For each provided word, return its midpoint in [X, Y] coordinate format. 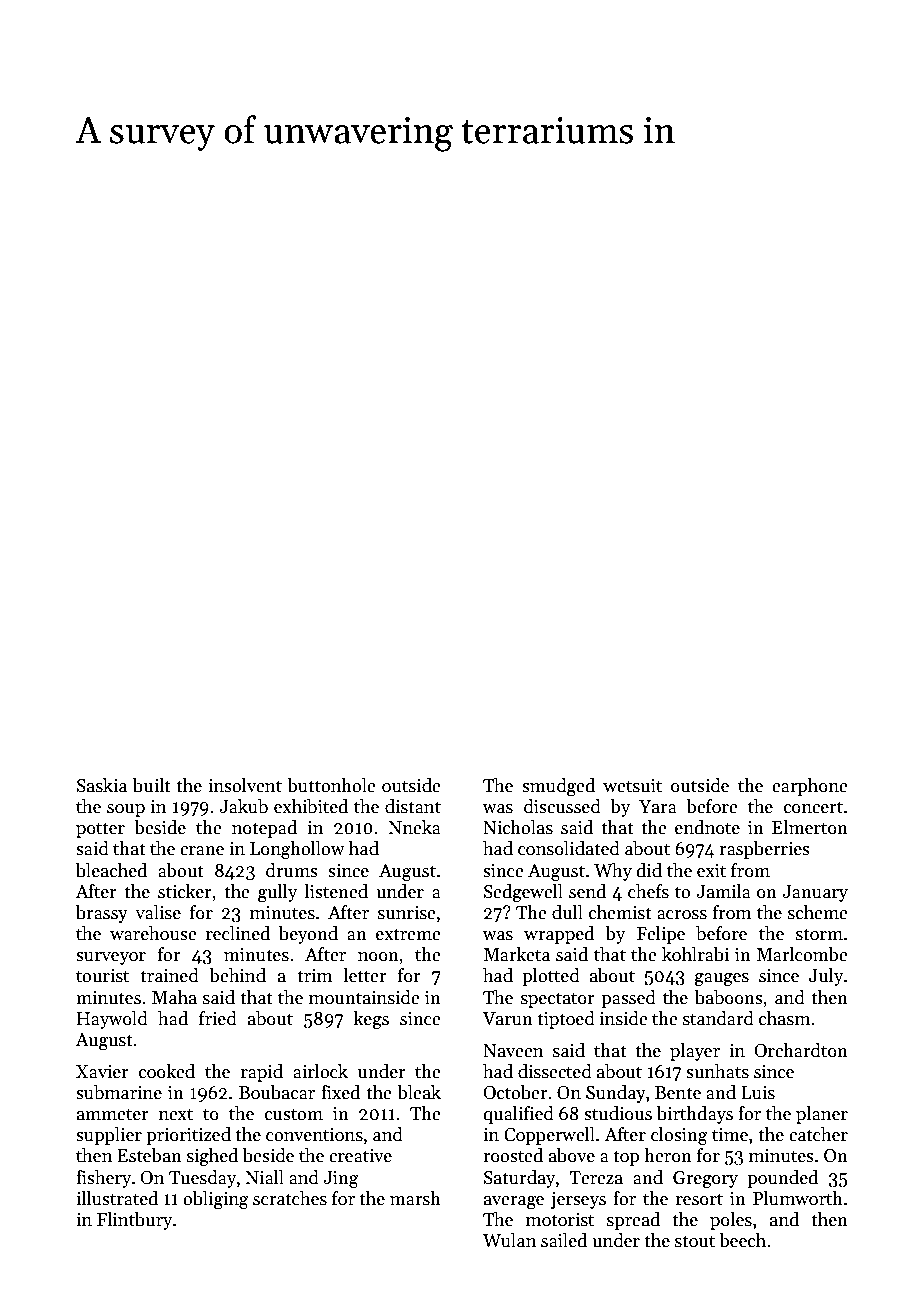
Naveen [513, 1051]
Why [613, 872]
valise [158, 912]
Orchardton [801, 1050]
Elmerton [810, 827]
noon [378, 957]
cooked [167, 1071]
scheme [818, 912]
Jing [341, 1180]
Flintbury [134, 1221]
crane [202, 851]
